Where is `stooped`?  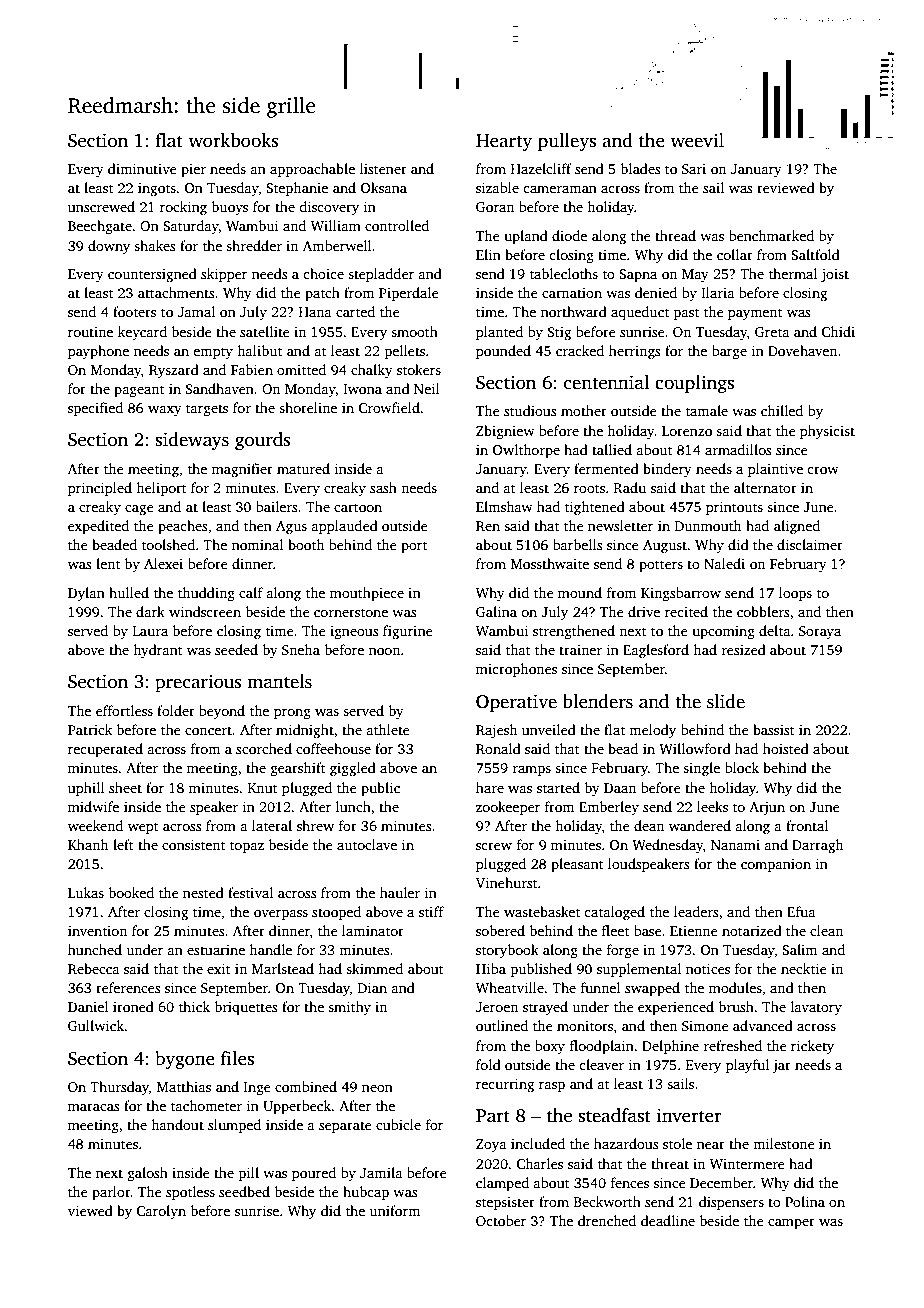 stooped is located at coordinates (336, 913).
